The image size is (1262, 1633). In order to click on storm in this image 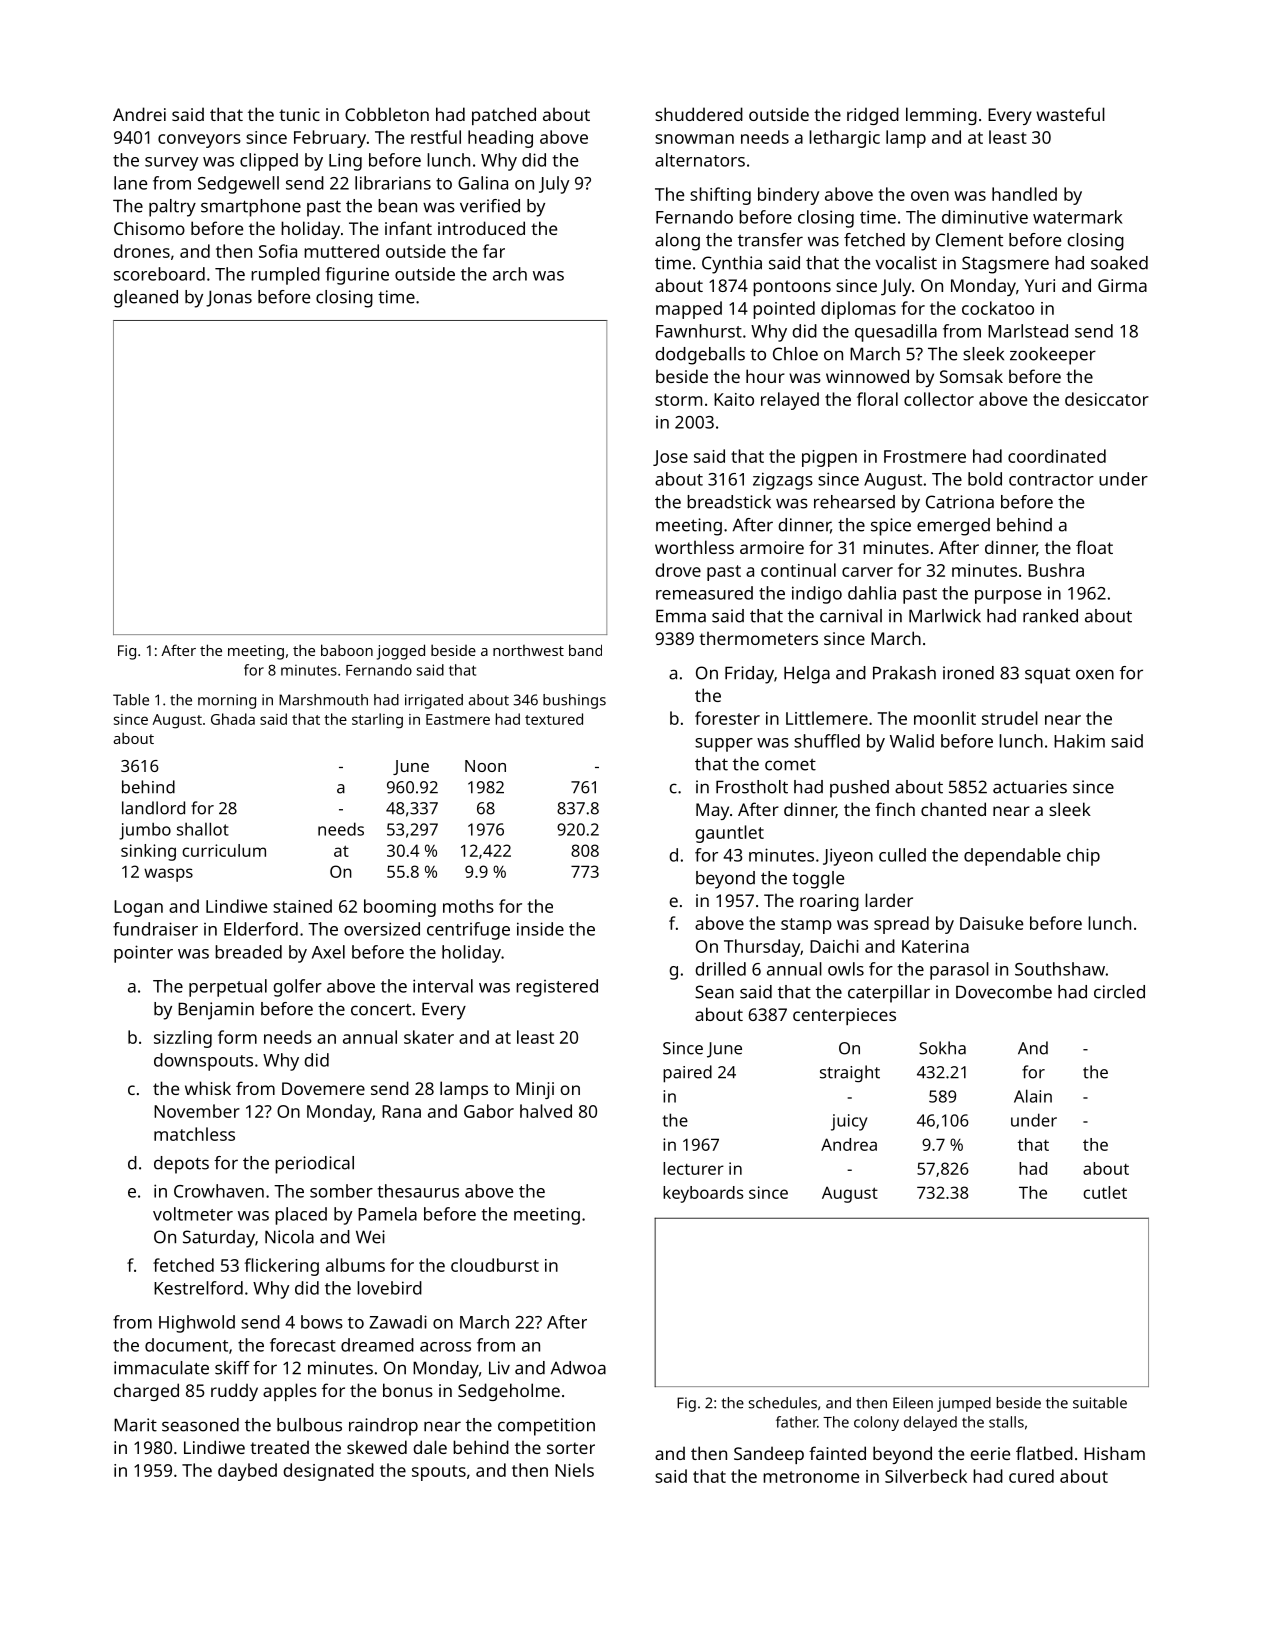, I will do `click(678, 400)`.
